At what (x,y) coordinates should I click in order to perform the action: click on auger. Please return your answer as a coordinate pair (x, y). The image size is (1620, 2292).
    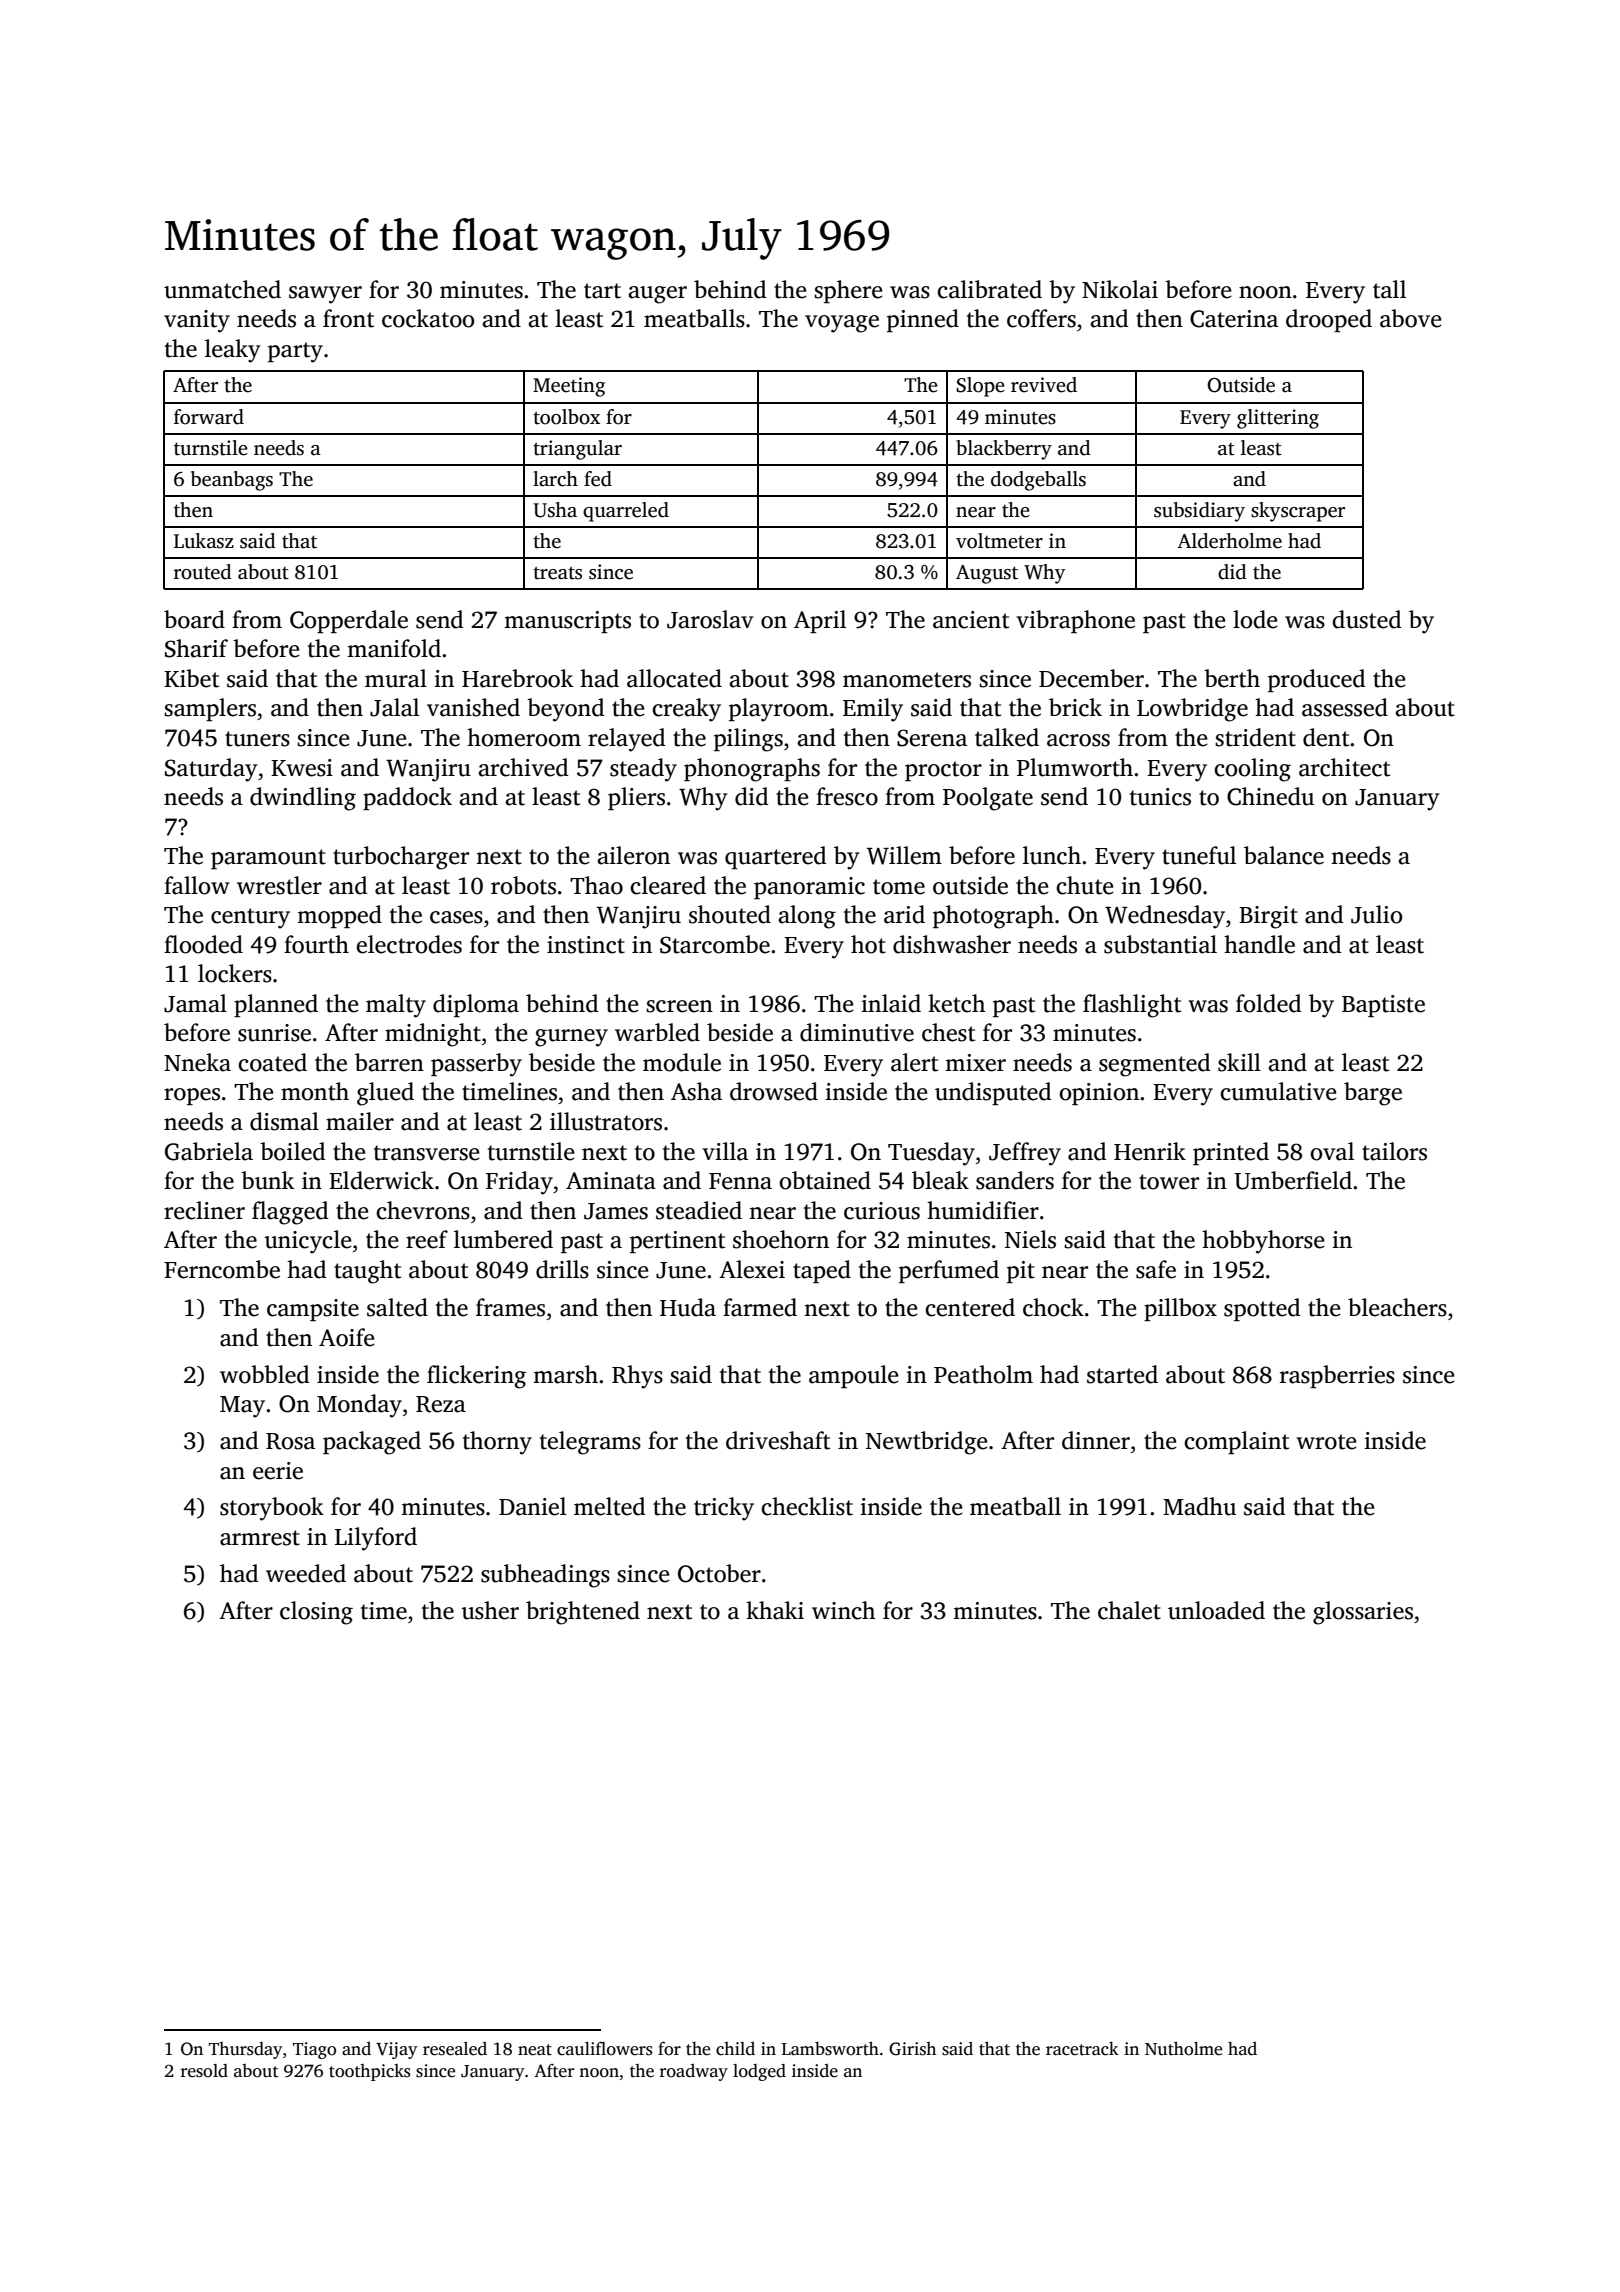
    Looking at the image, I should click on (657, 295).
